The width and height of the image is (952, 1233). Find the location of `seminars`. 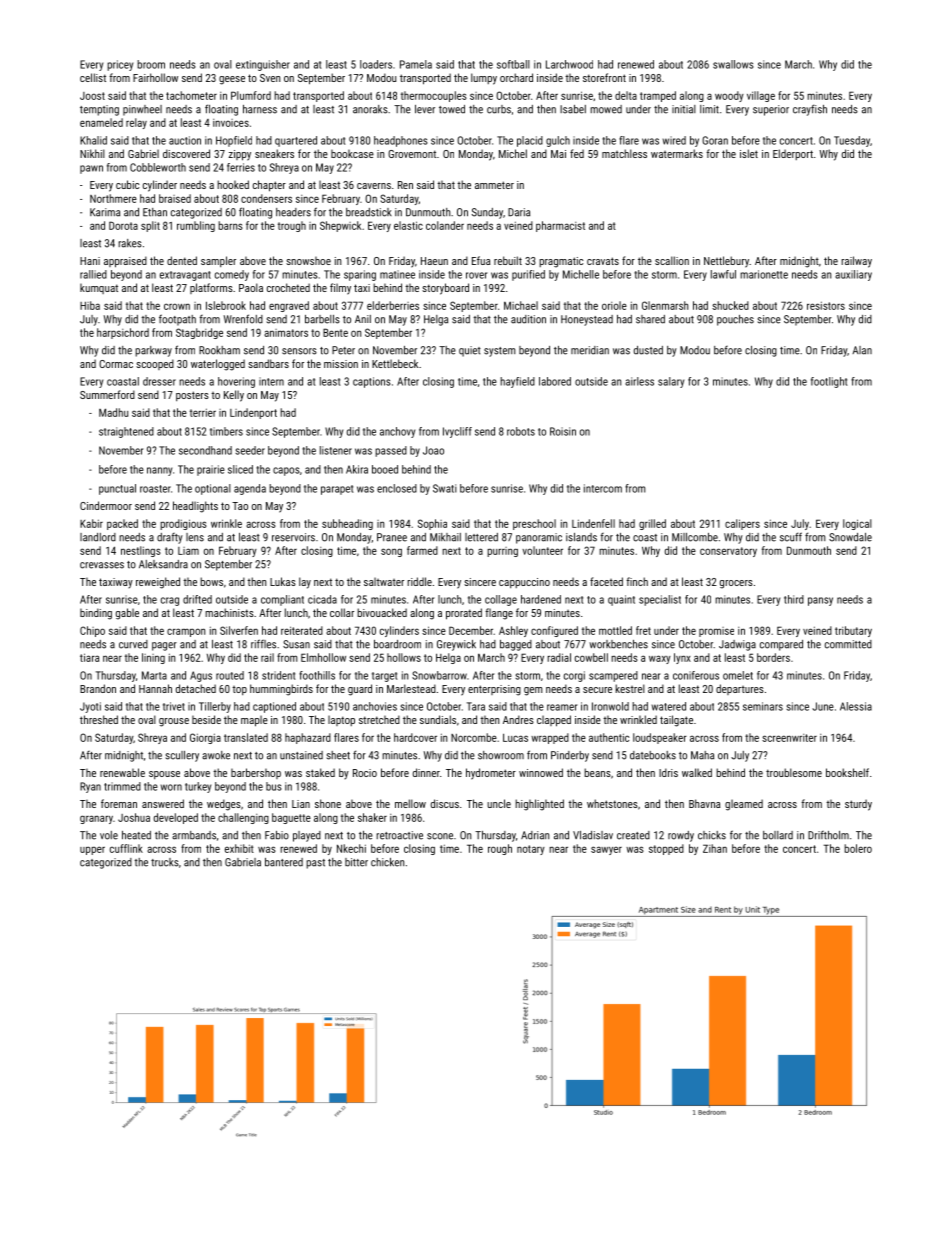

seminars is located at coordinates (763, 706).
